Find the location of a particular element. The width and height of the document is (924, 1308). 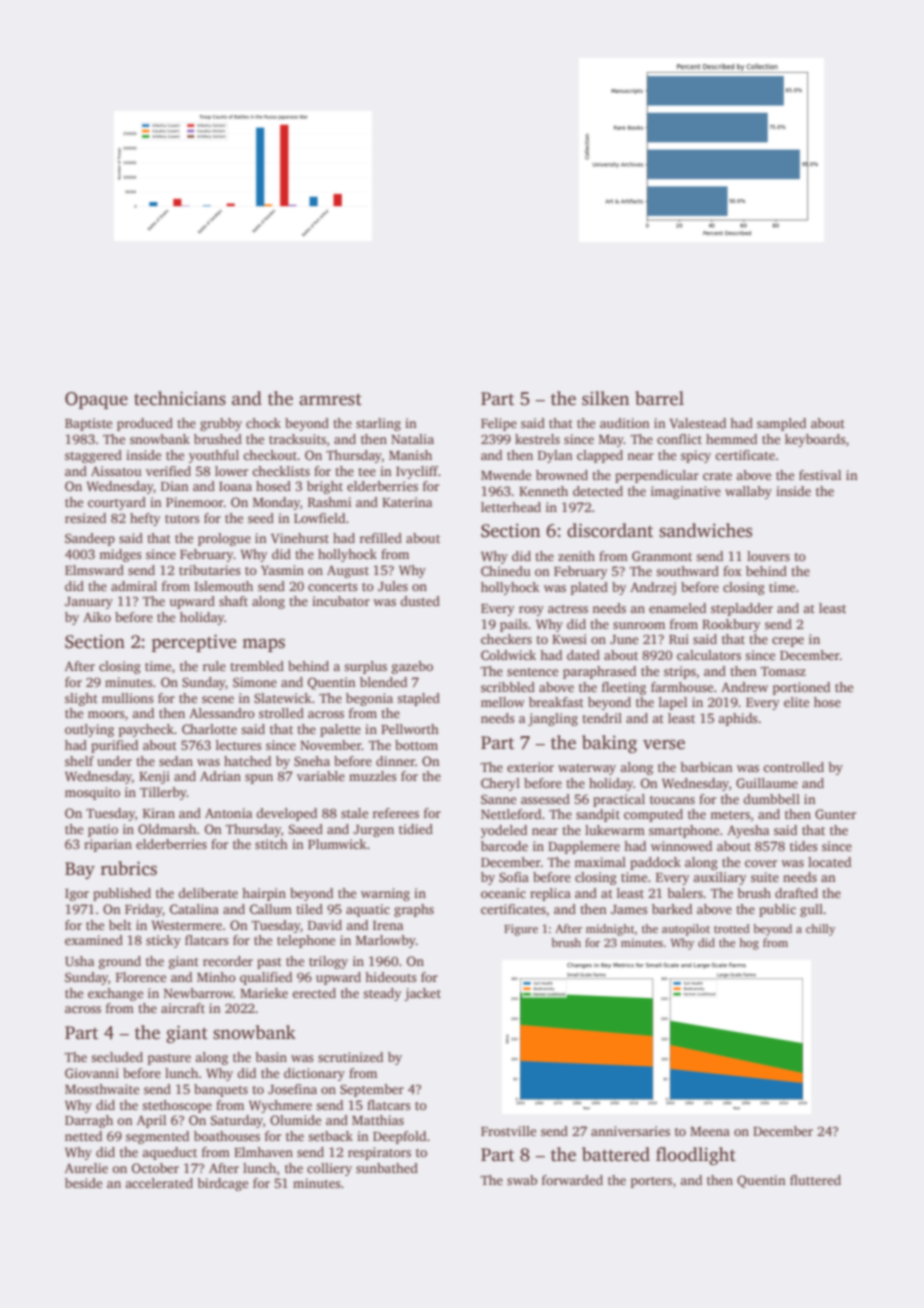

birdcage is located at coordinates (222, 1184).
